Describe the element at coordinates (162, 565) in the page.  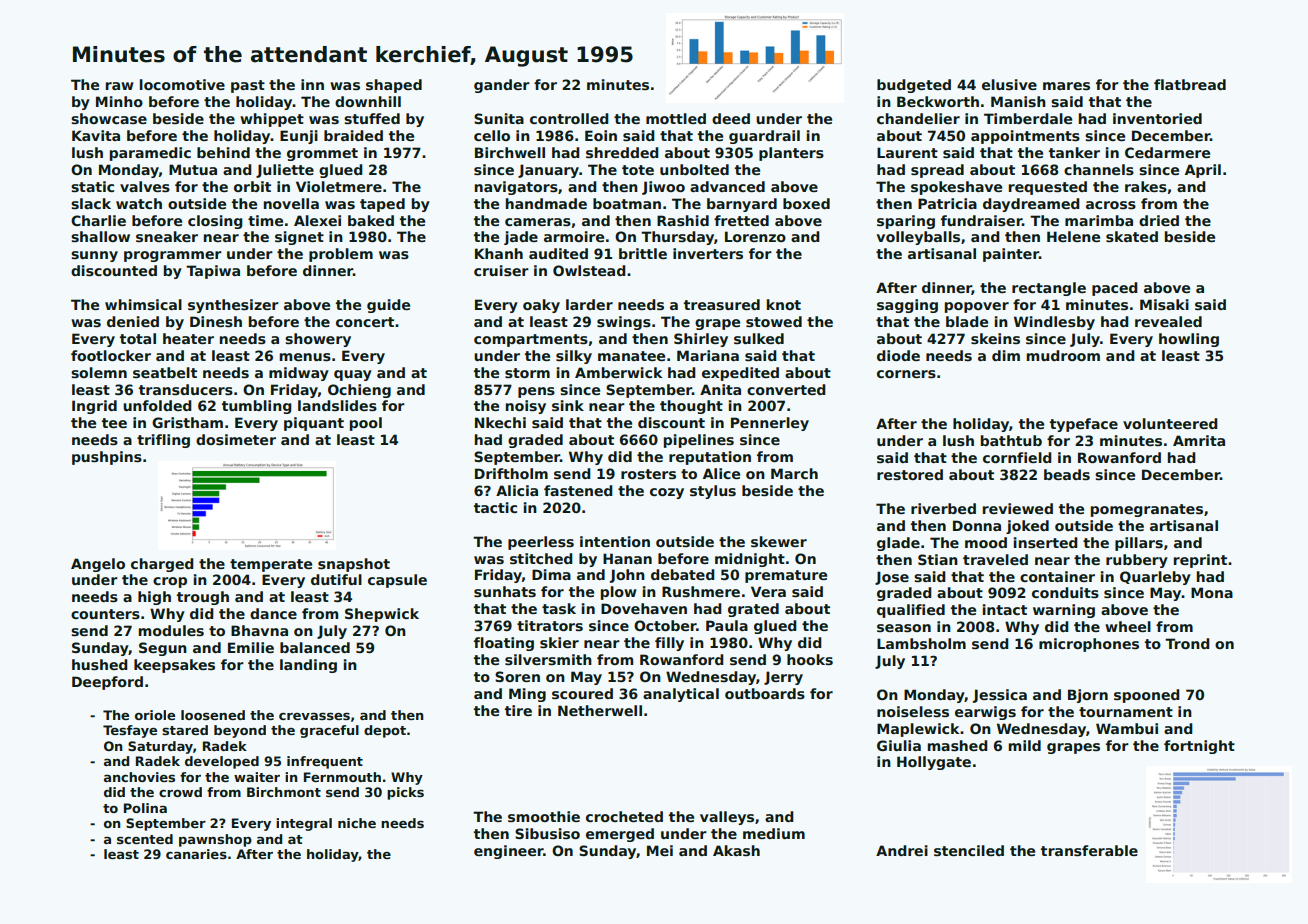
I see `charged` at that location.
